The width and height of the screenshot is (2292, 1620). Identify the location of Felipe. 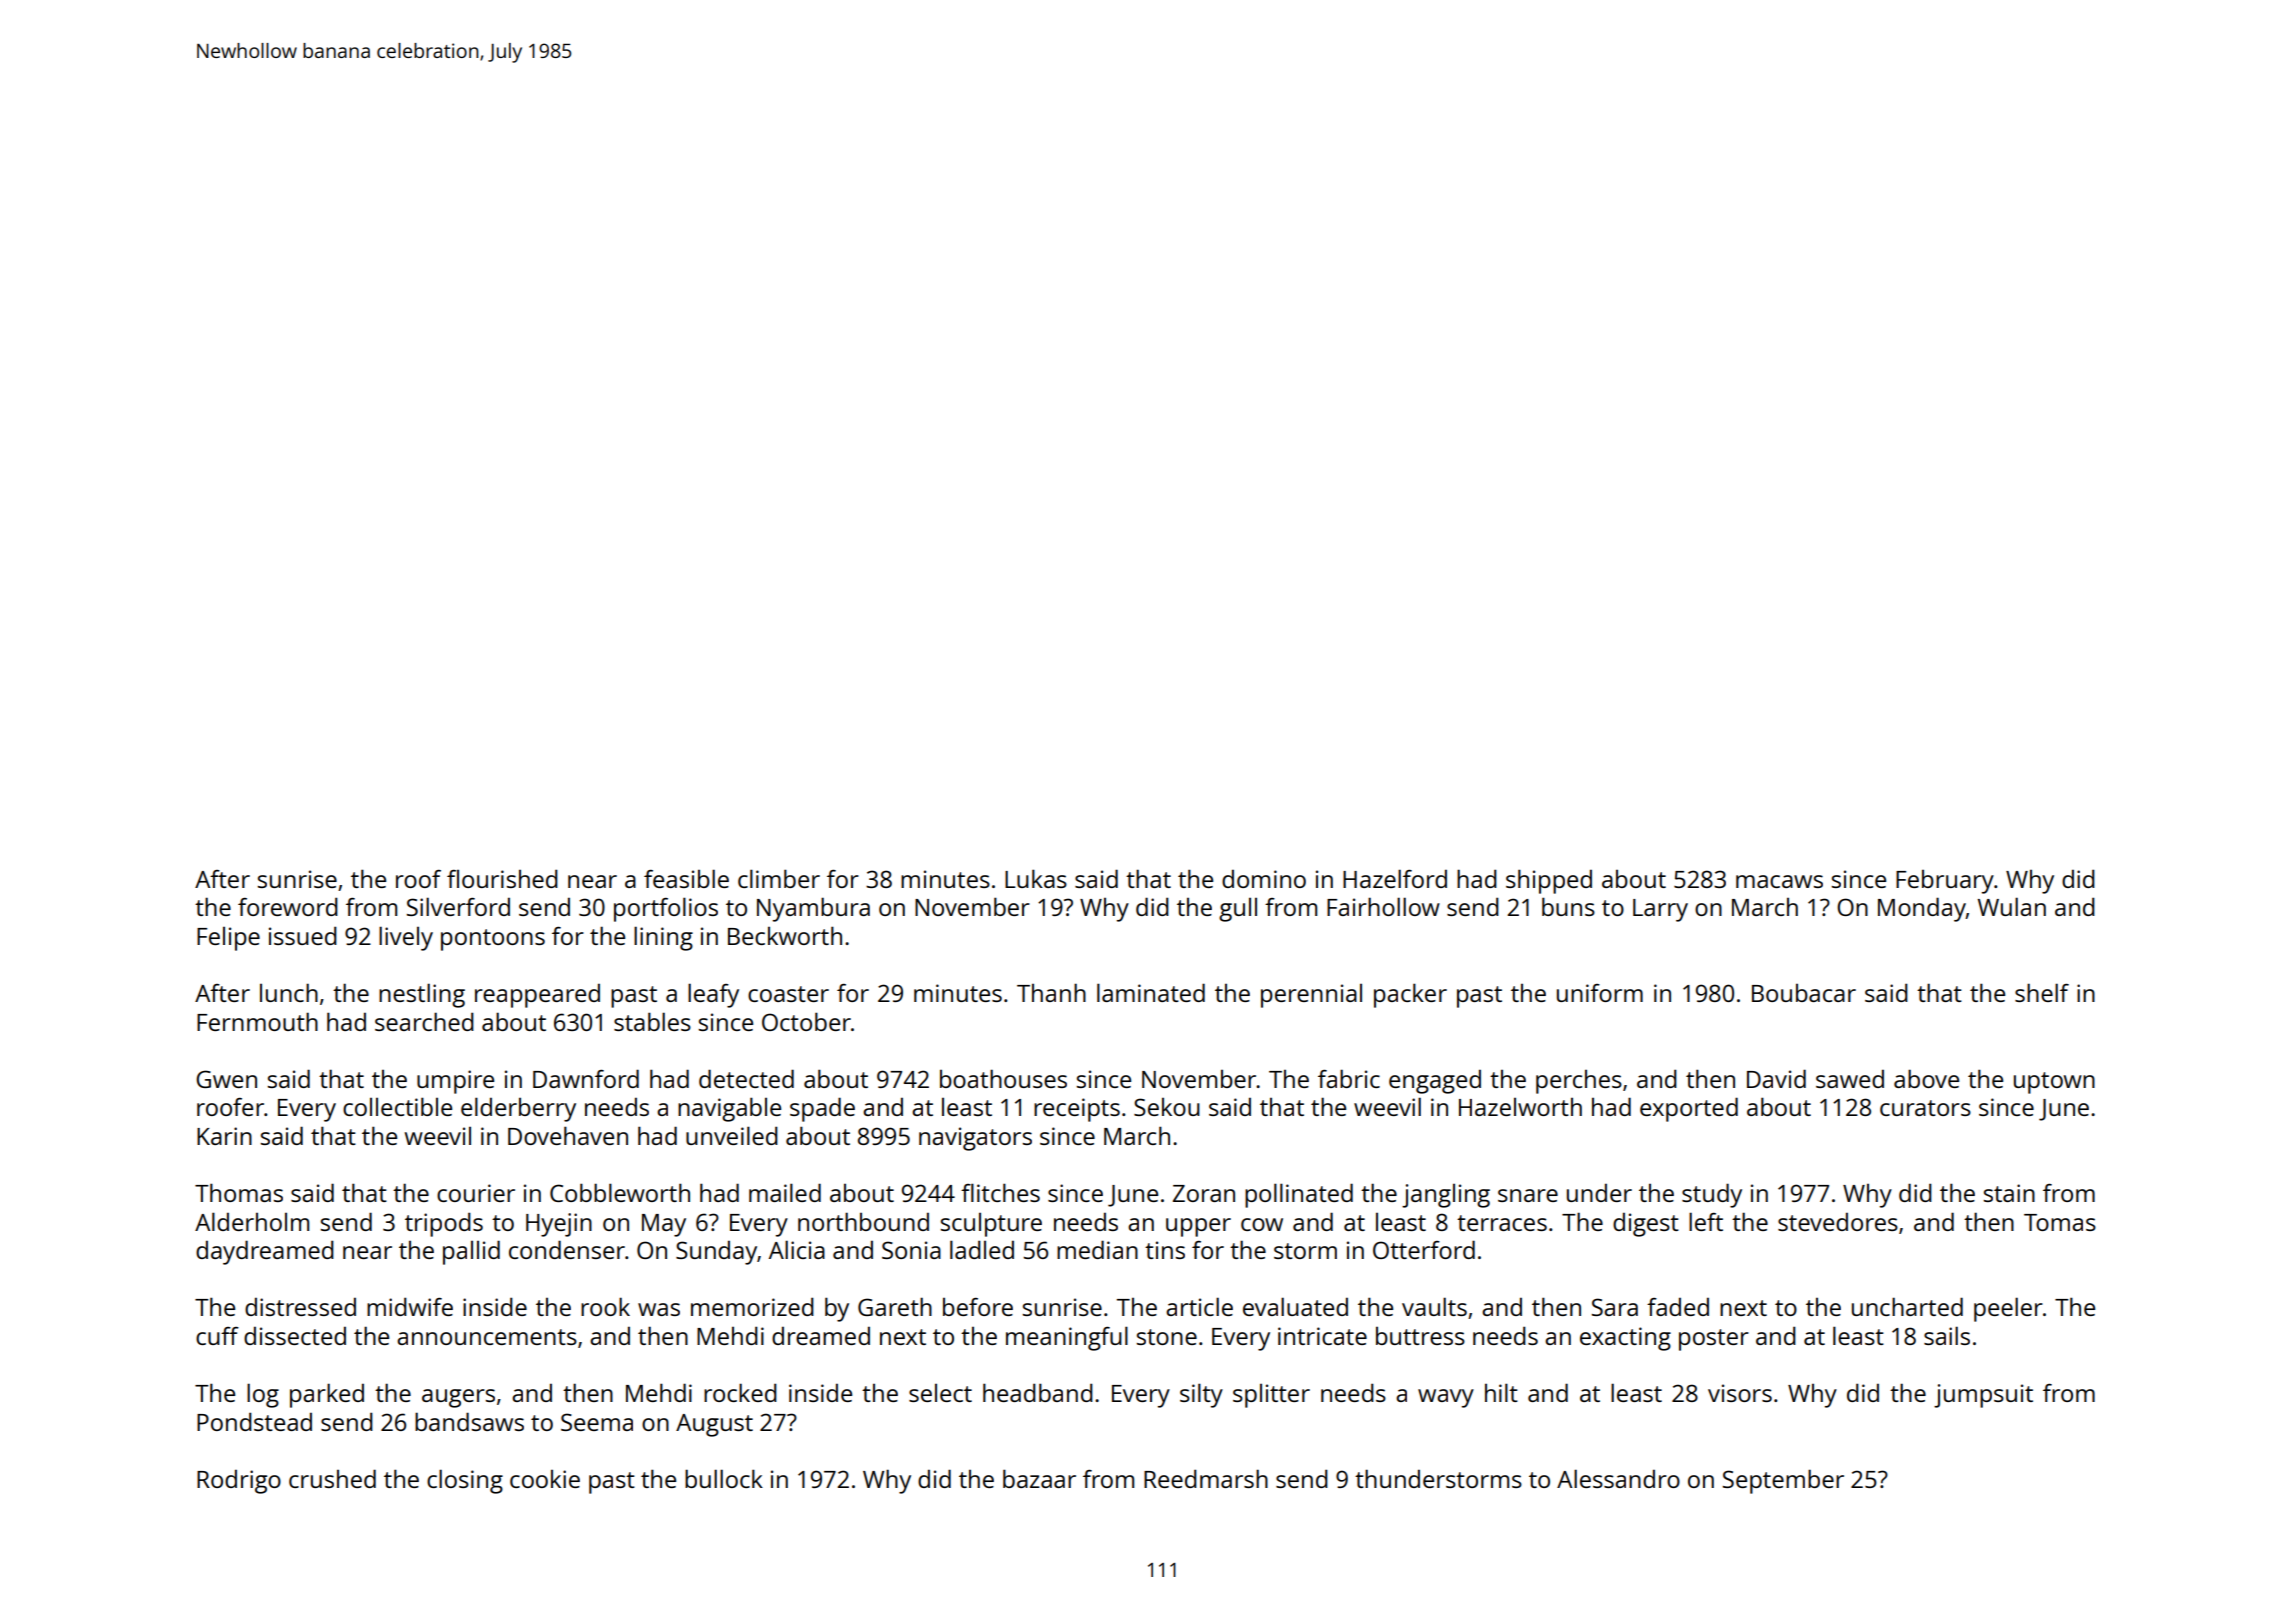
(228, 939).
